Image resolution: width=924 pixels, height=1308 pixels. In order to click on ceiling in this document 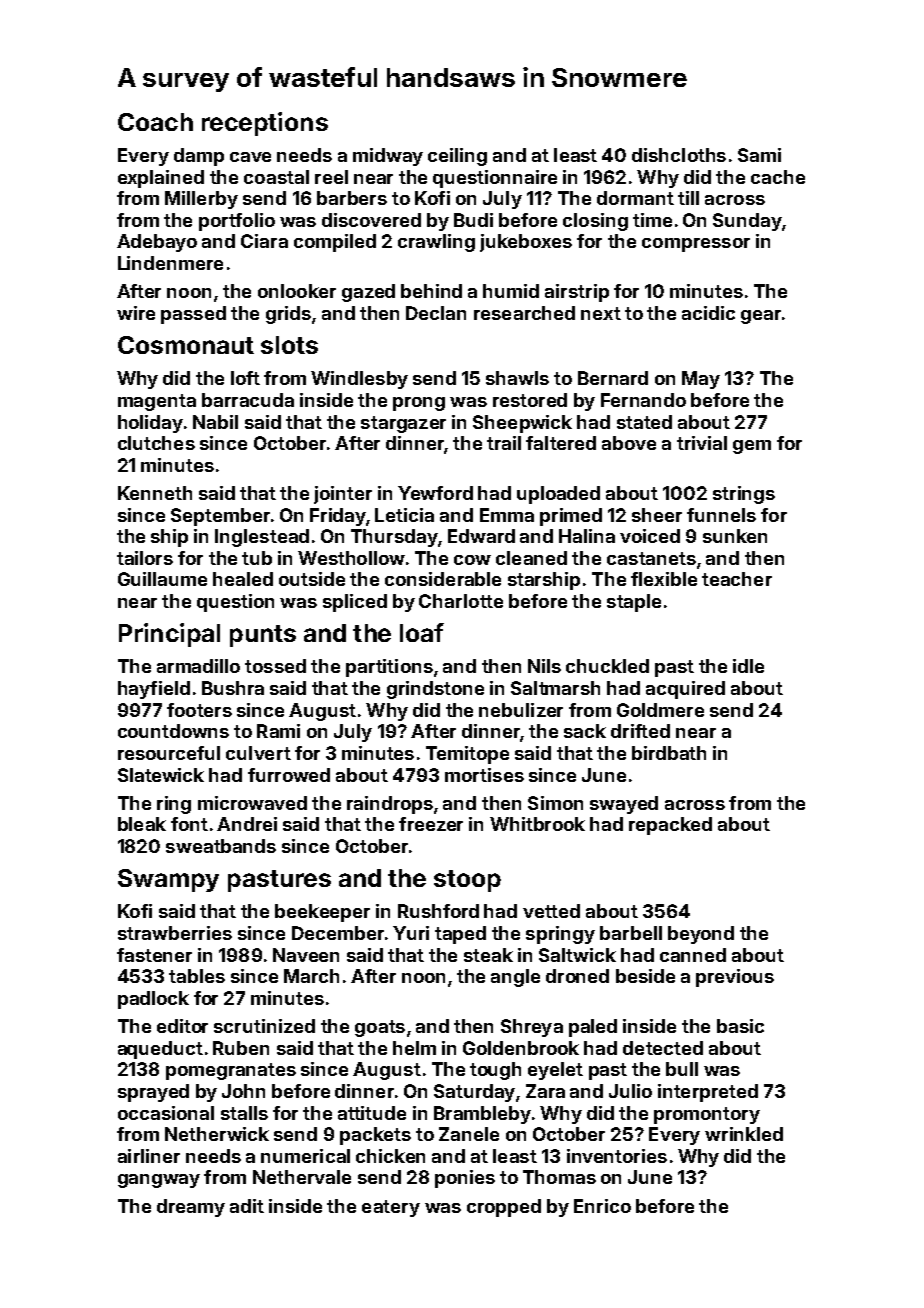, I will do `click(457, 157)`.
